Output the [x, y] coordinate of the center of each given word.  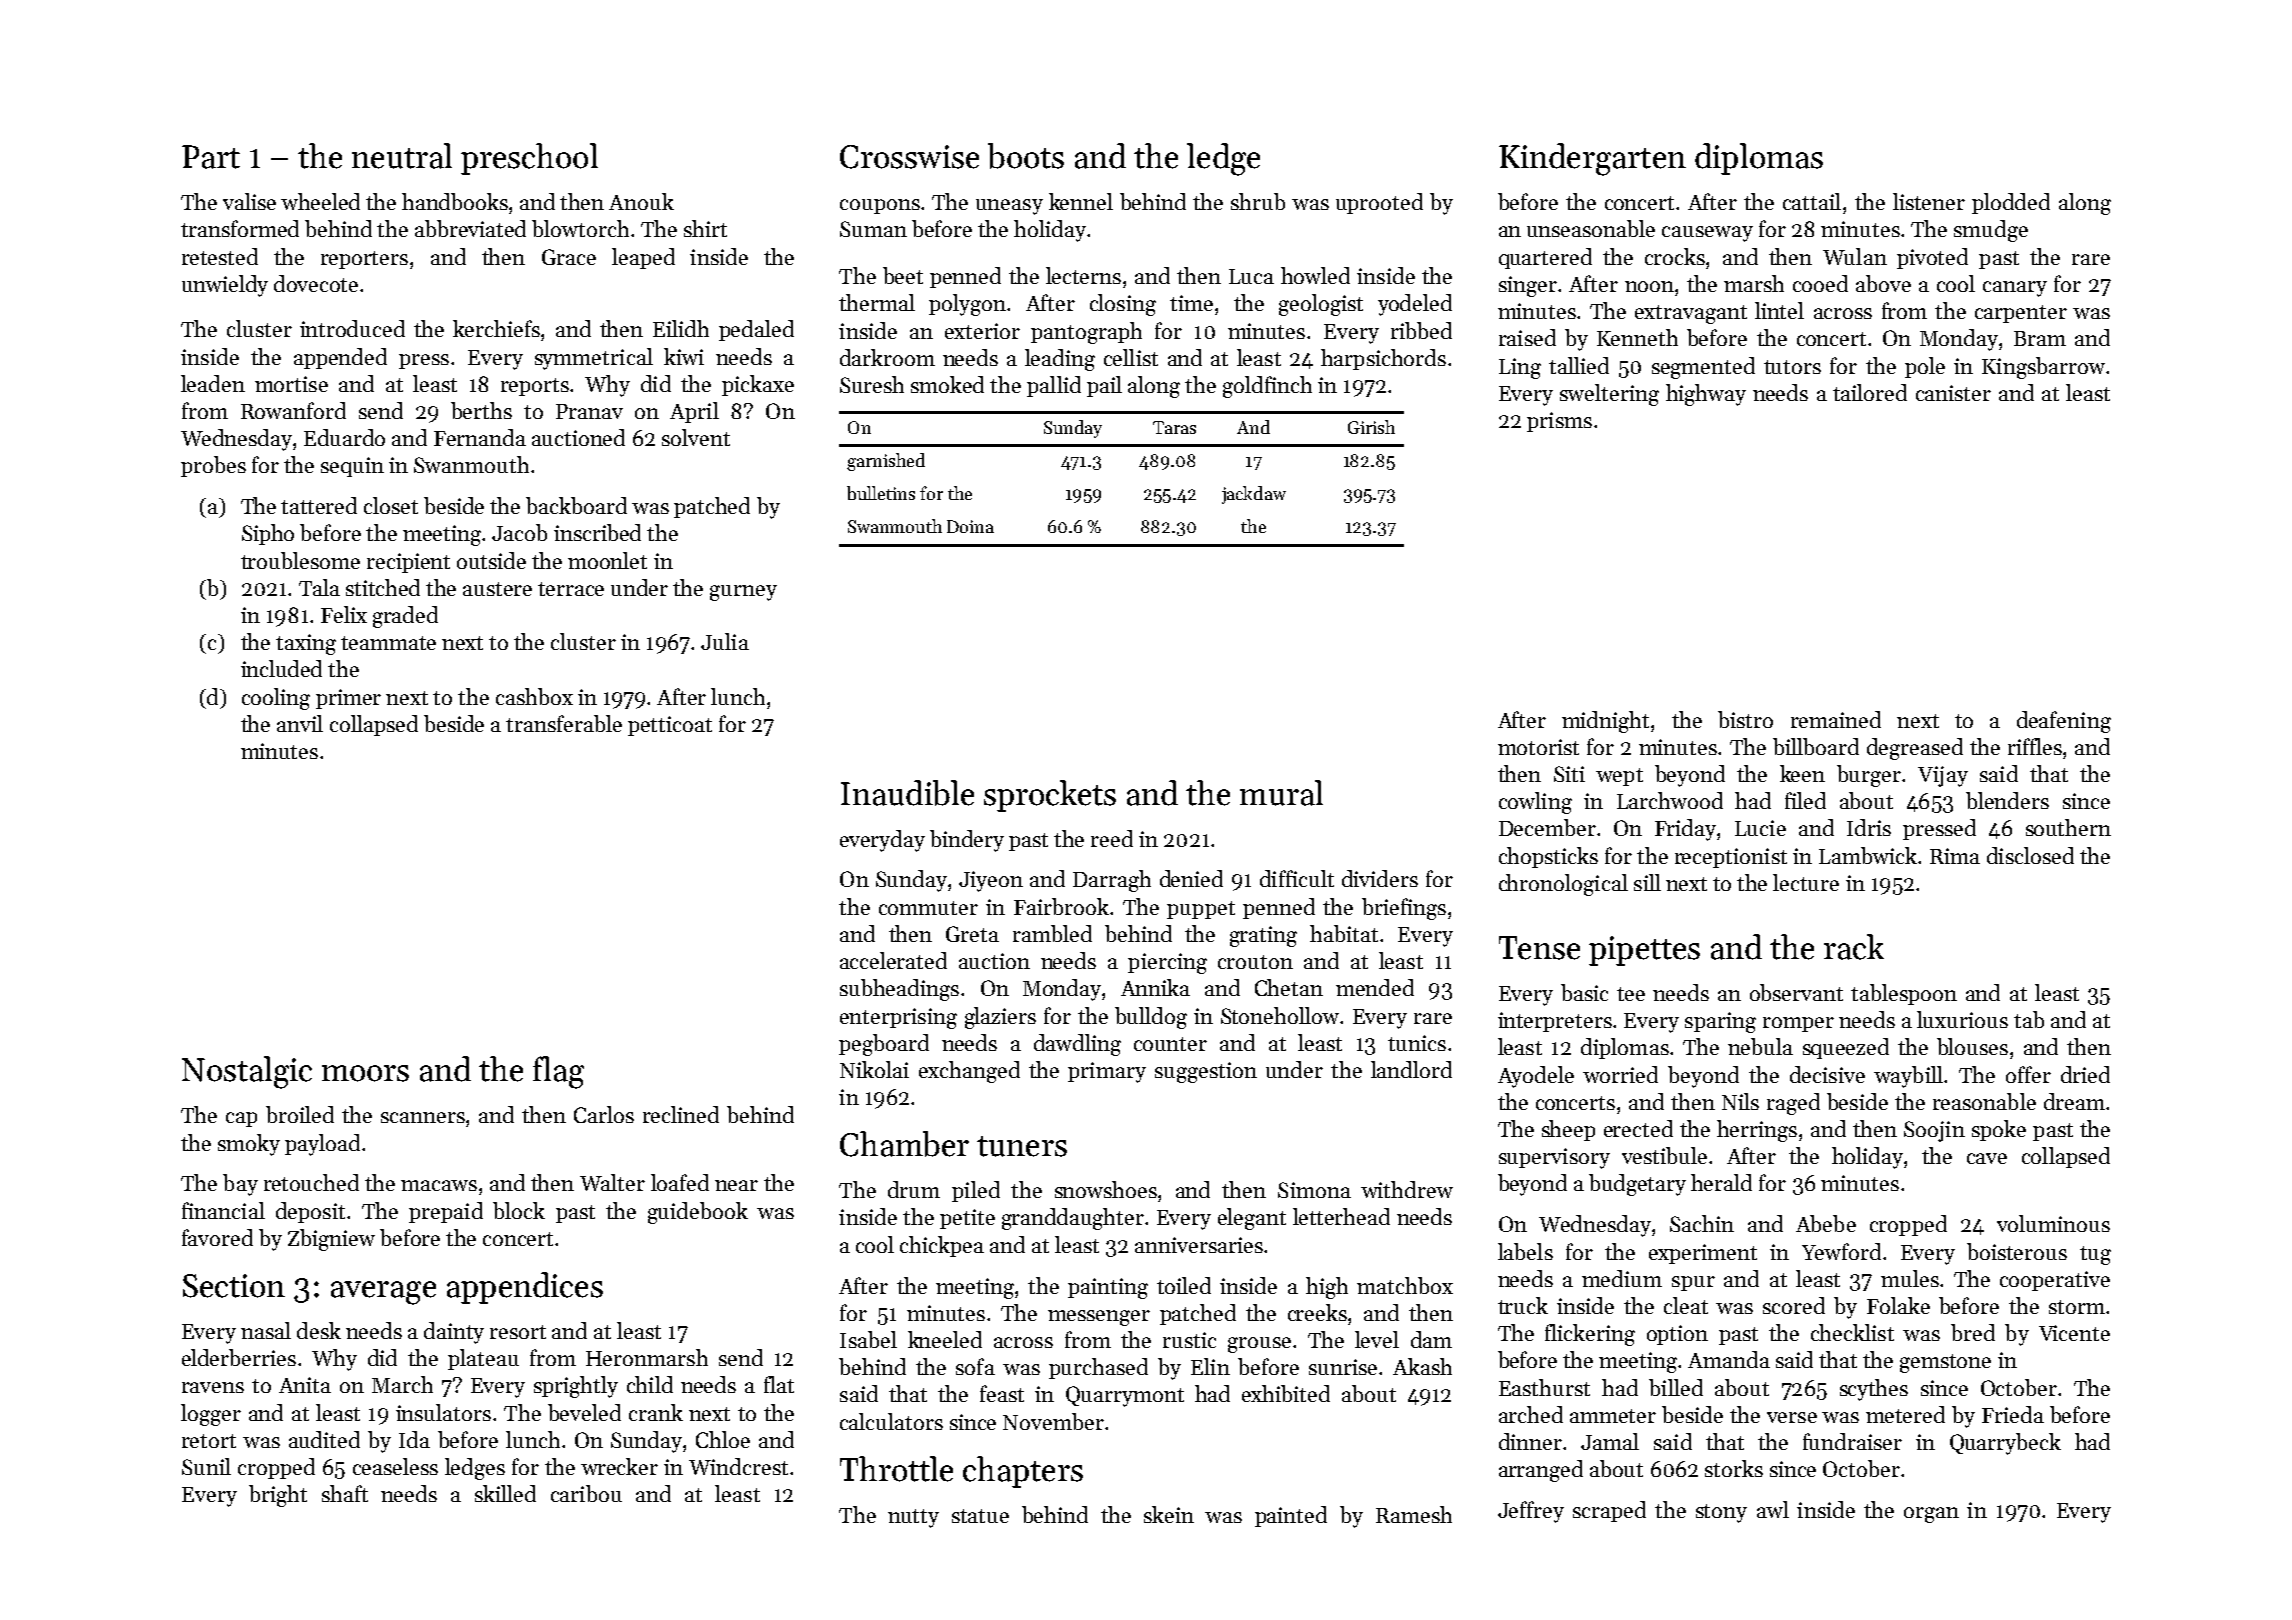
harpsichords [1383, 359]
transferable [564, 723]
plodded [2011, 203]
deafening [2064, 722]
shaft [345, 1493]
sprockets [1050, 796]
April [694, 412]
